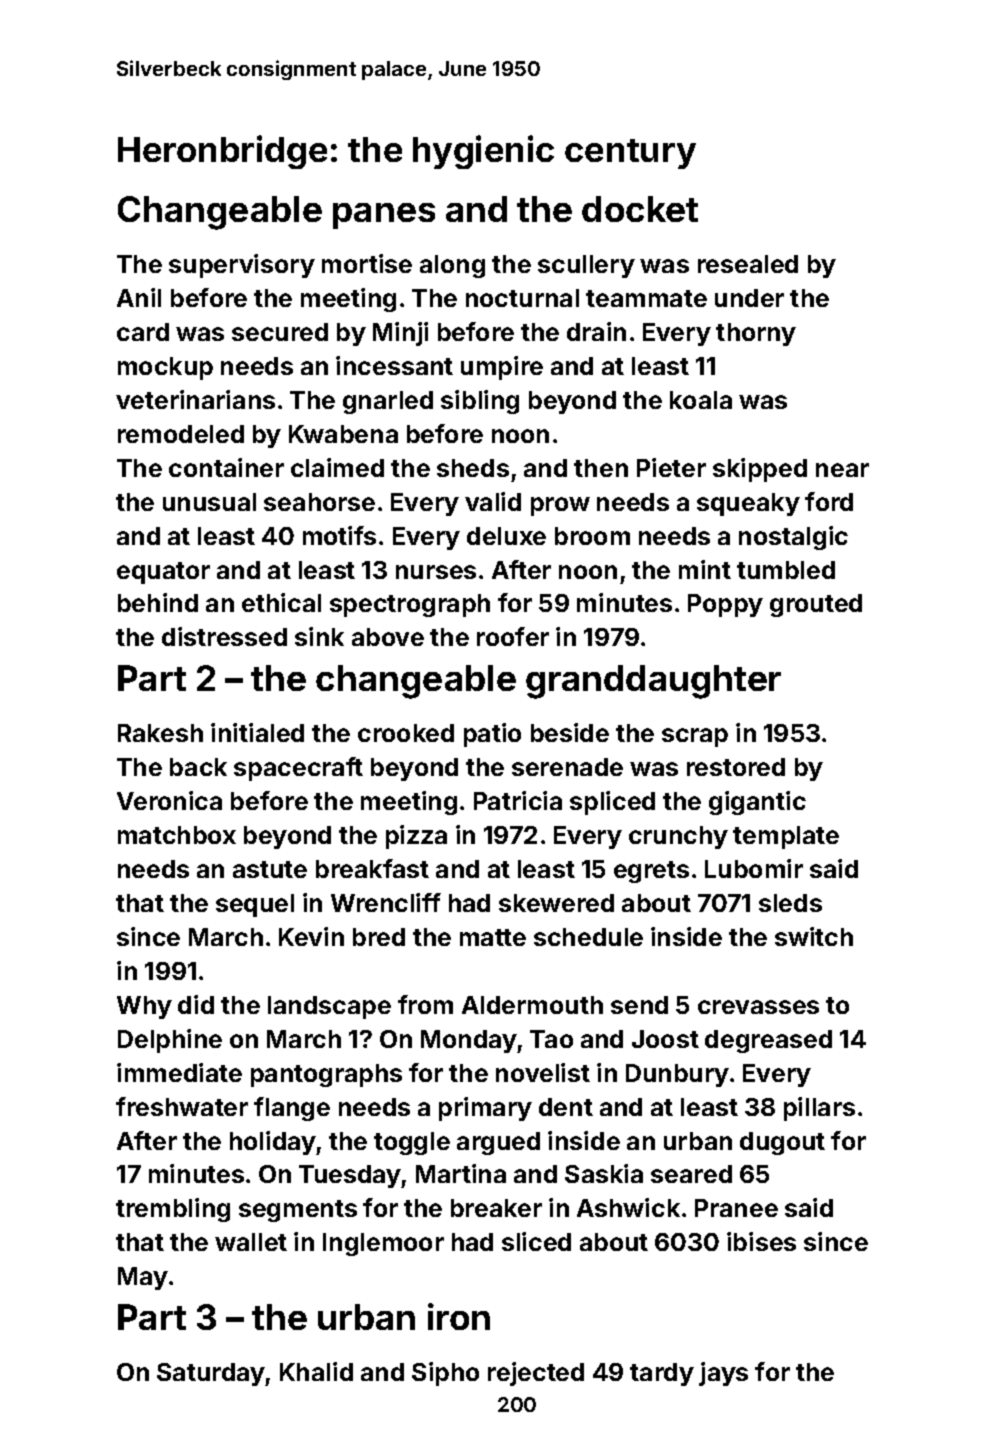 Image resolution: width=995 pixels, height=1441 pixels. I want to click on restored, so click(736, 767).
